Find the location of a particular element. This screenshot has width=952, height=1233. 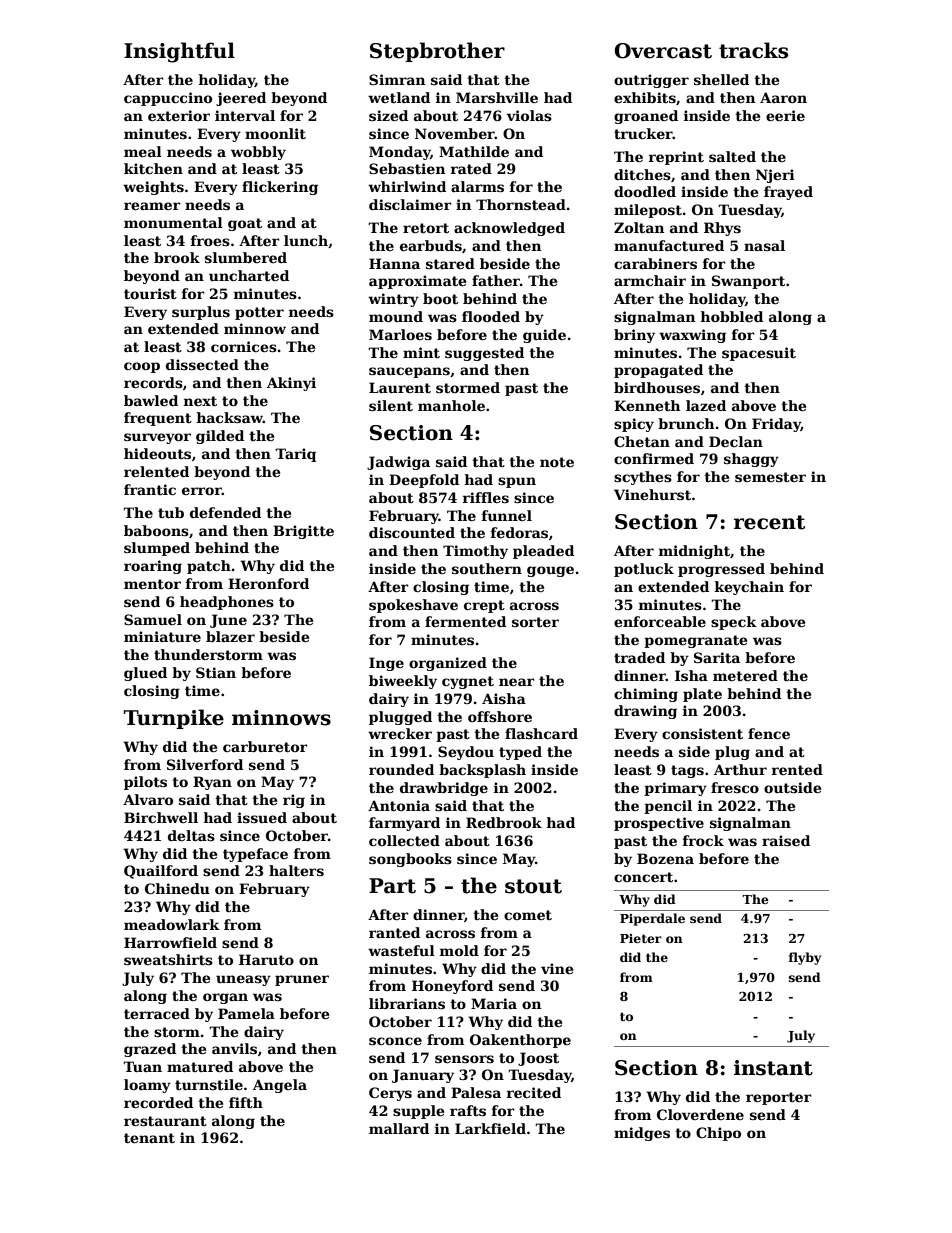

songbooks is located at coordinates (410, 860).
